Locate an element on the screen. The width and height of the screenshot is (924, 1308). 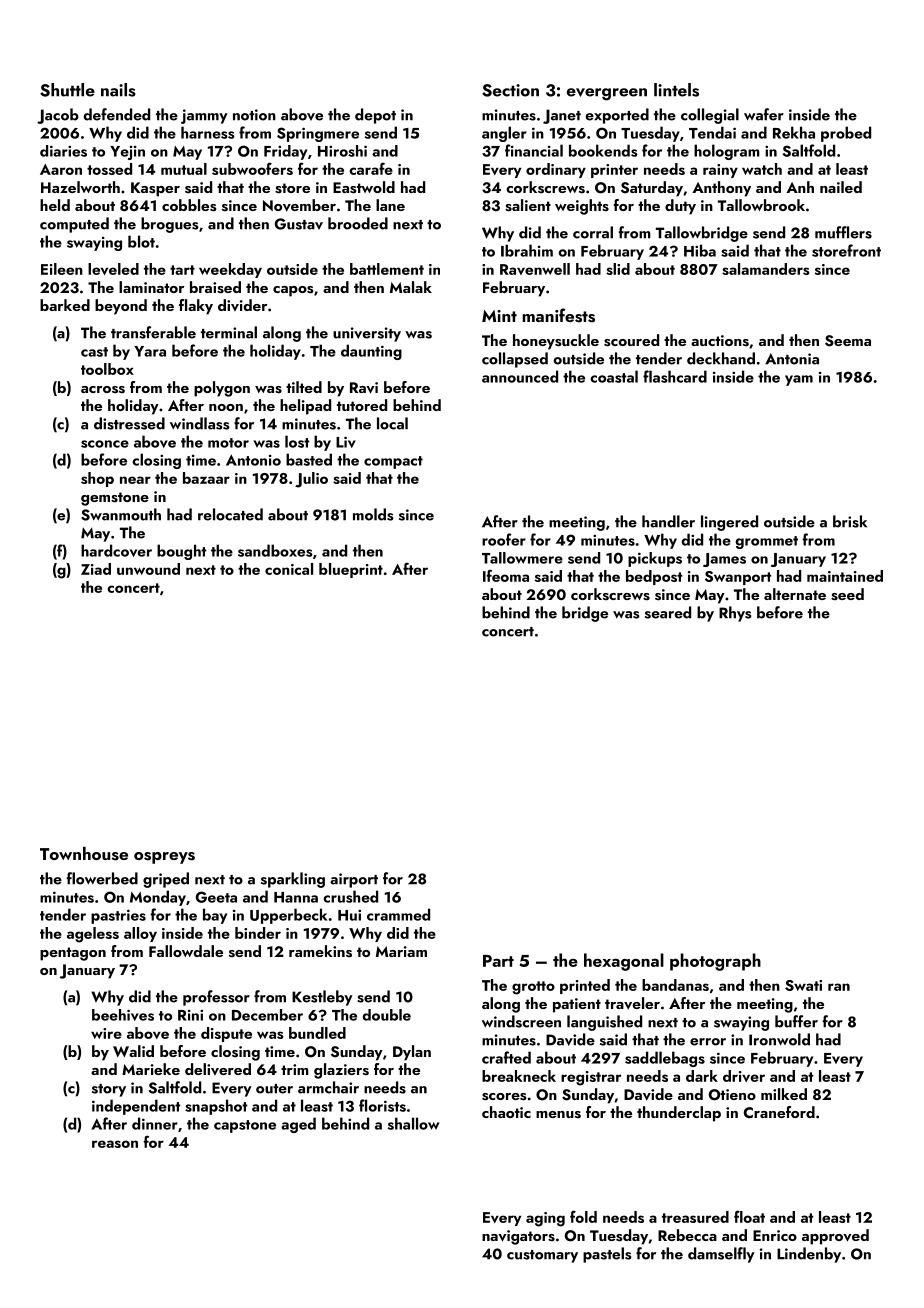
Part is located at coordinates (498, 961).
